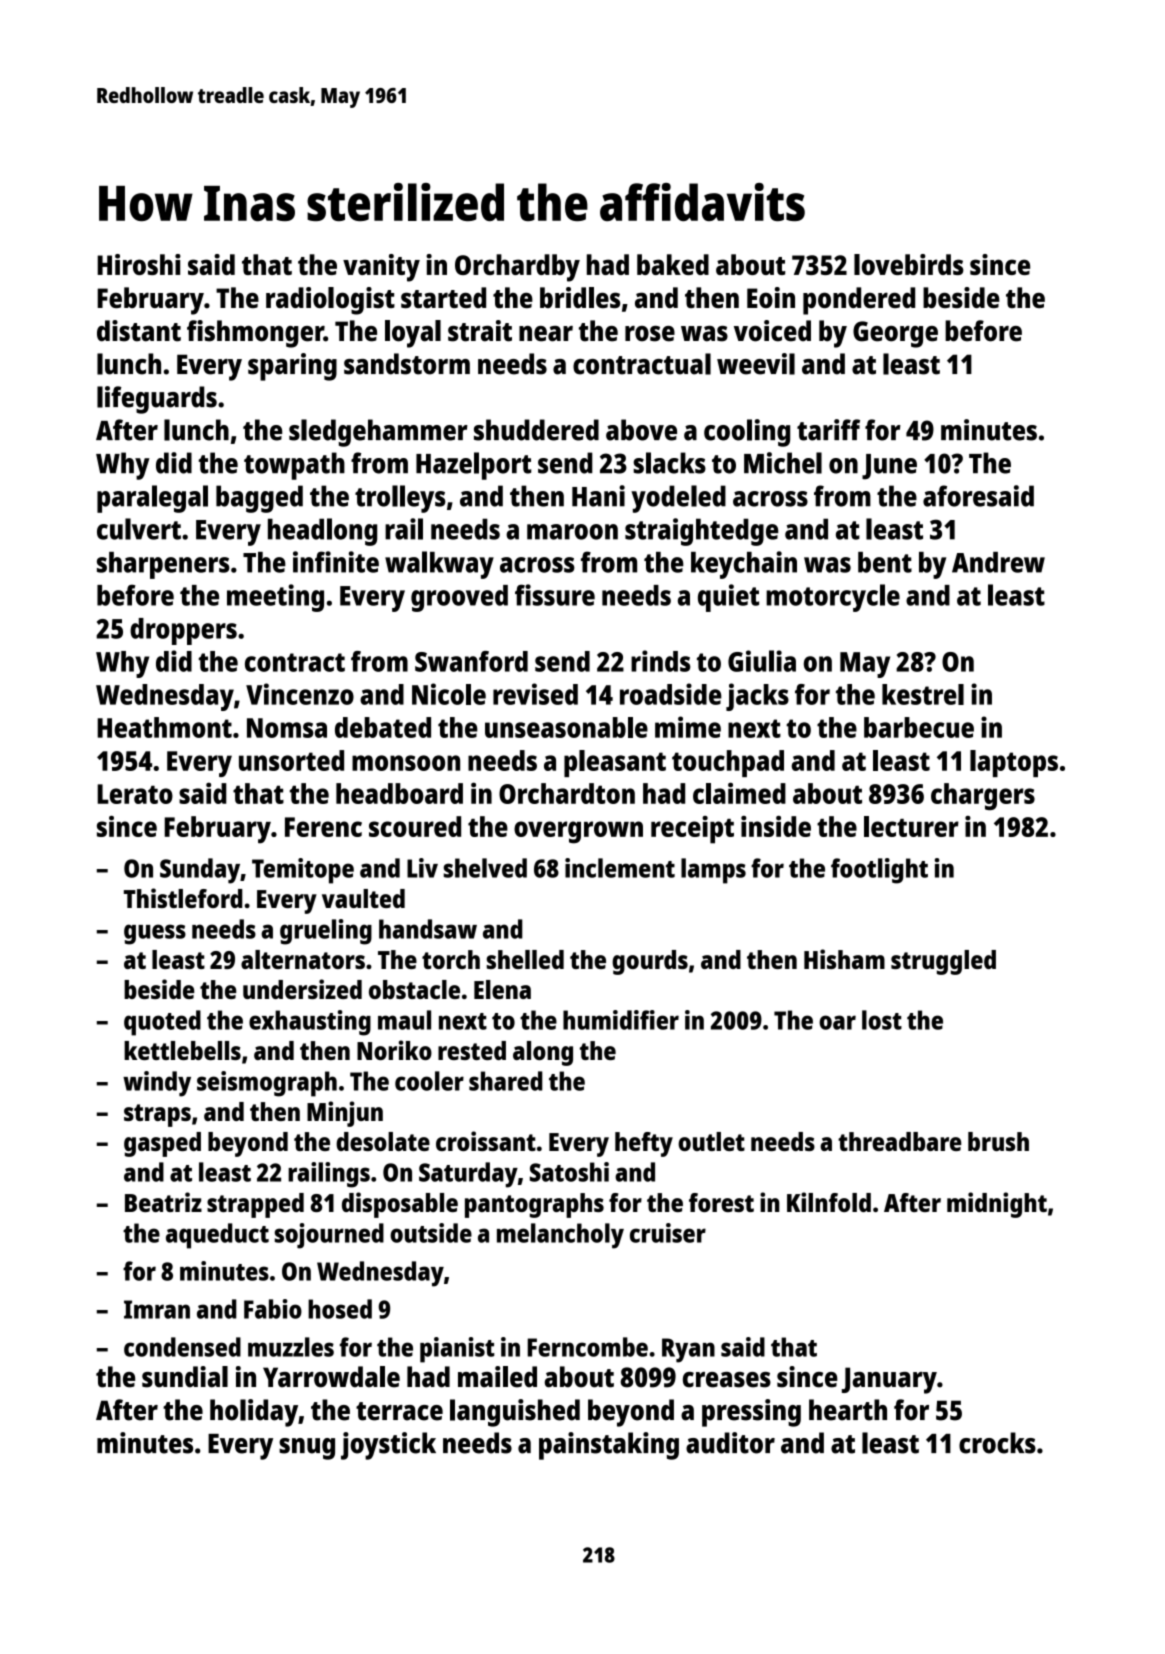 This image has height=1654, width=1165. I want to click on threadbare, so click(899, 1141).
